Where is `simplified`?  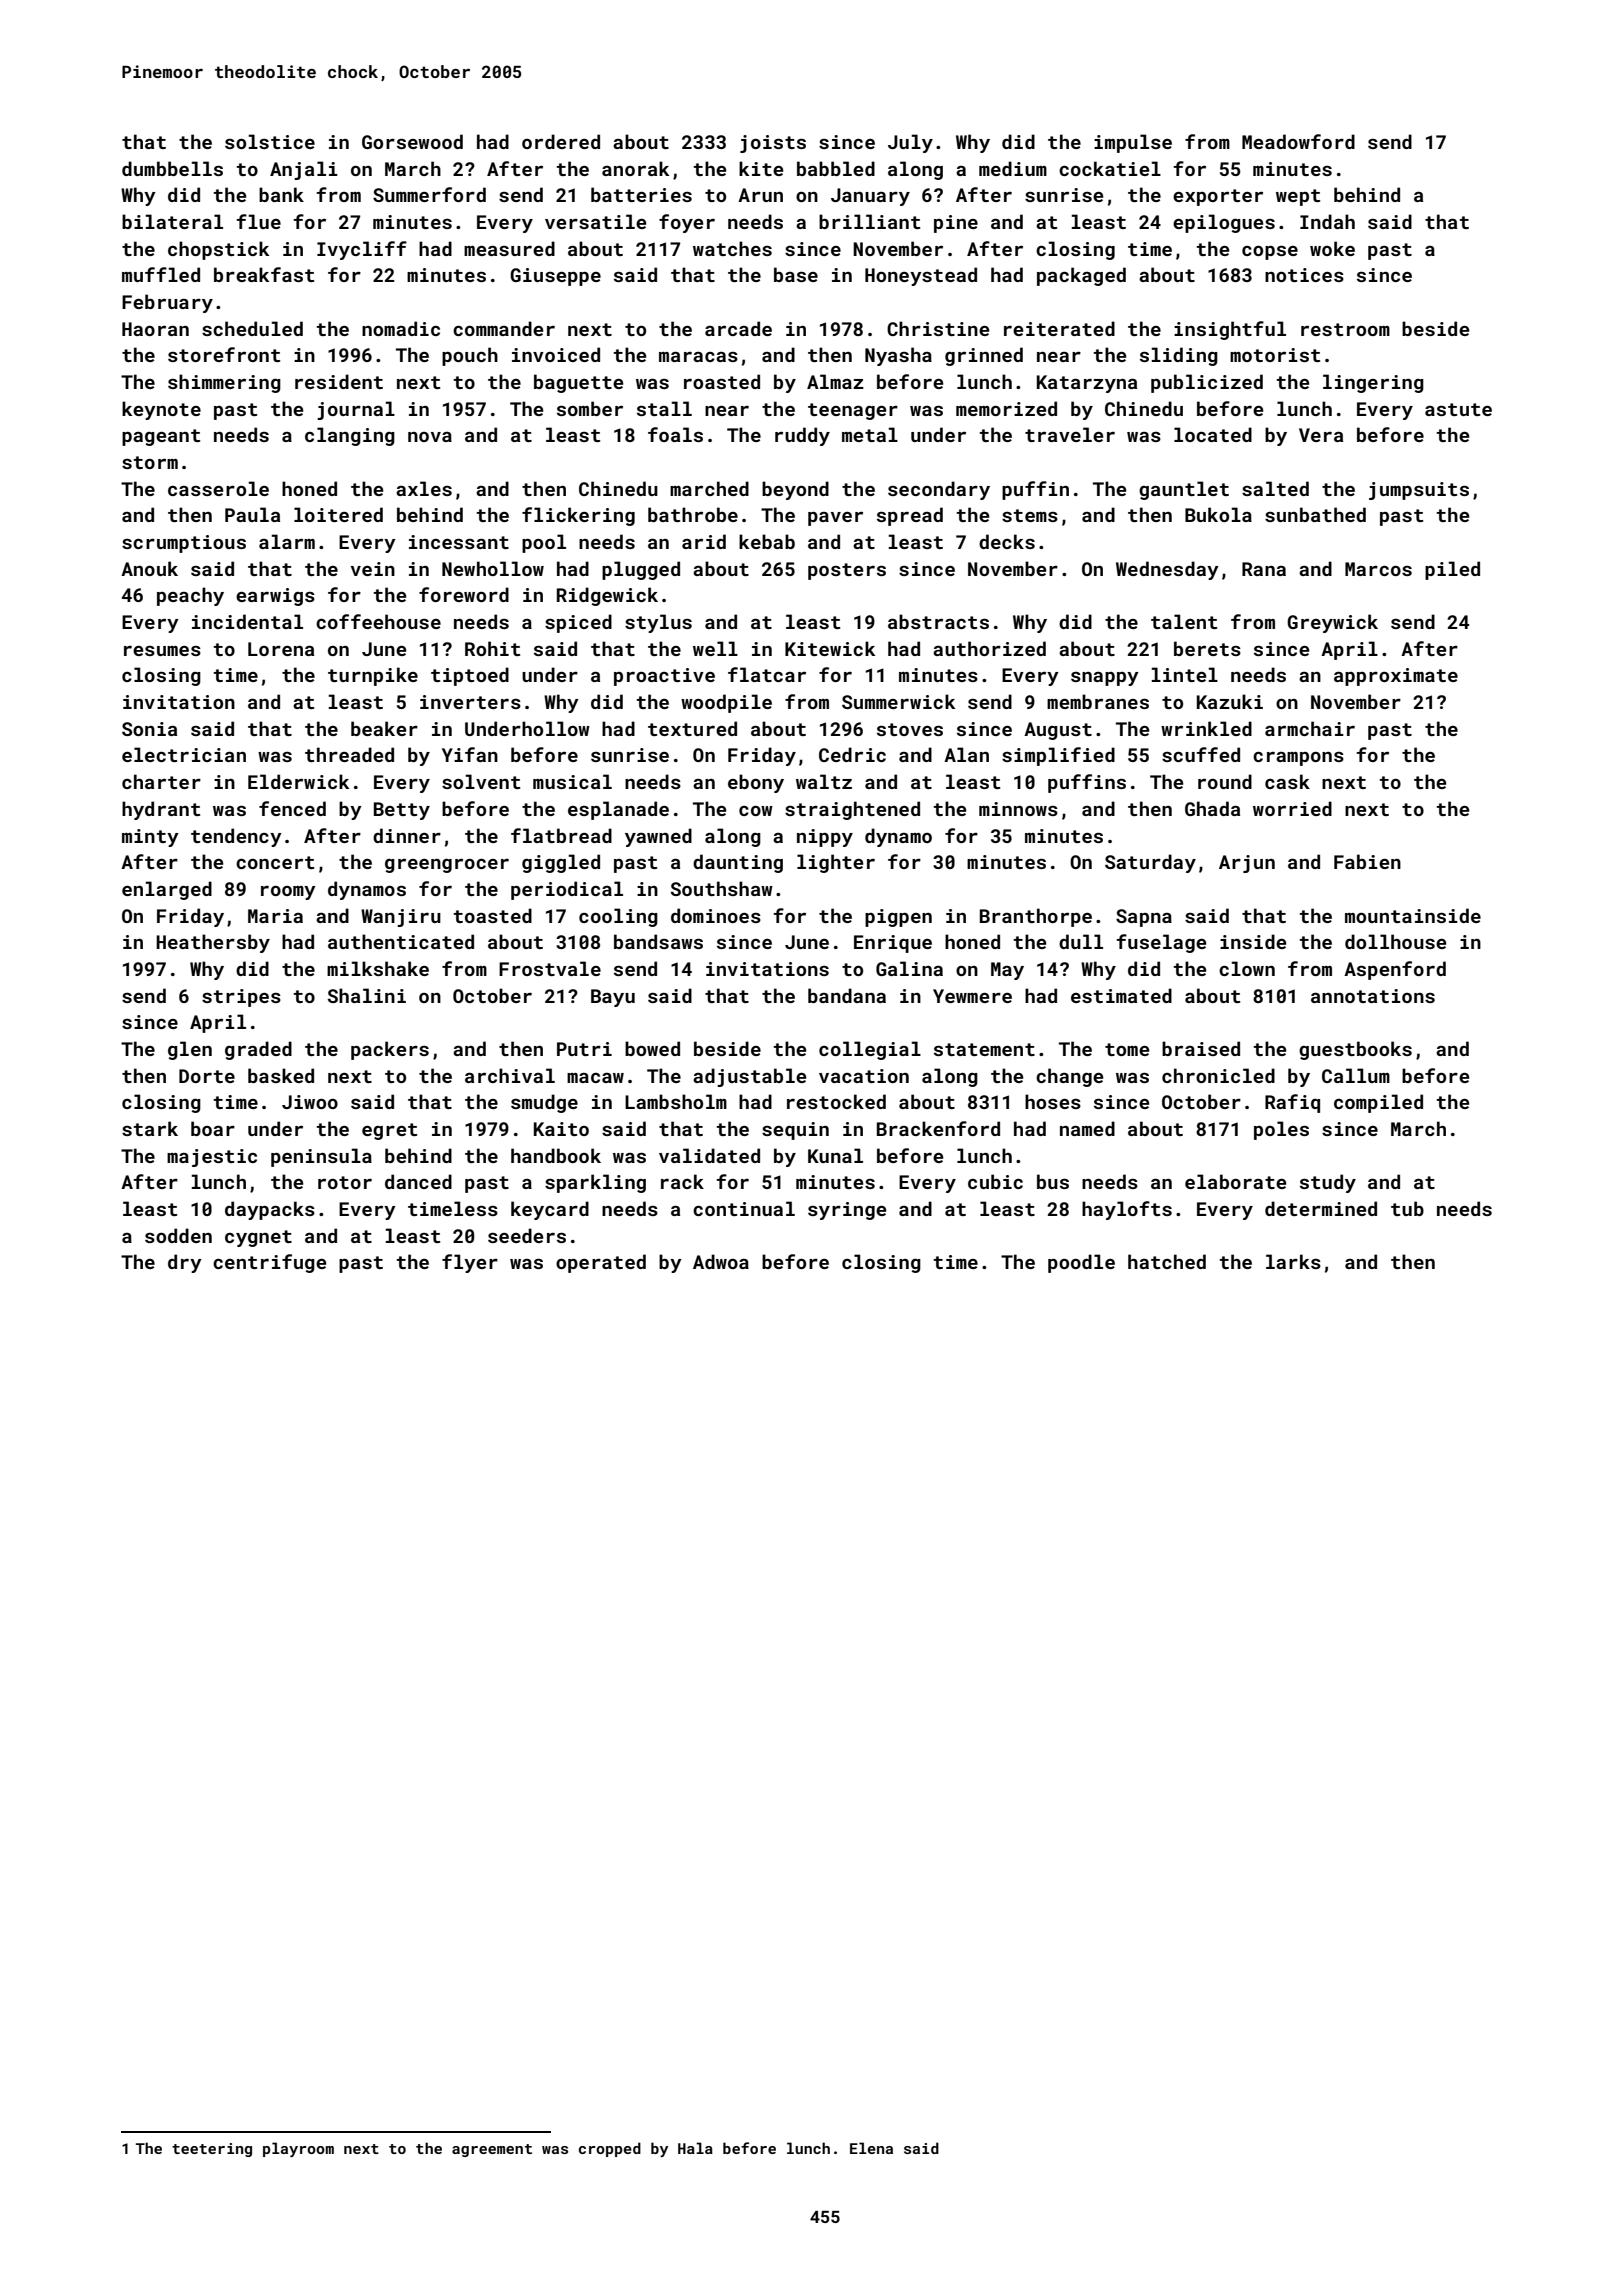
simplified is located at coordinates (1058, 756).
